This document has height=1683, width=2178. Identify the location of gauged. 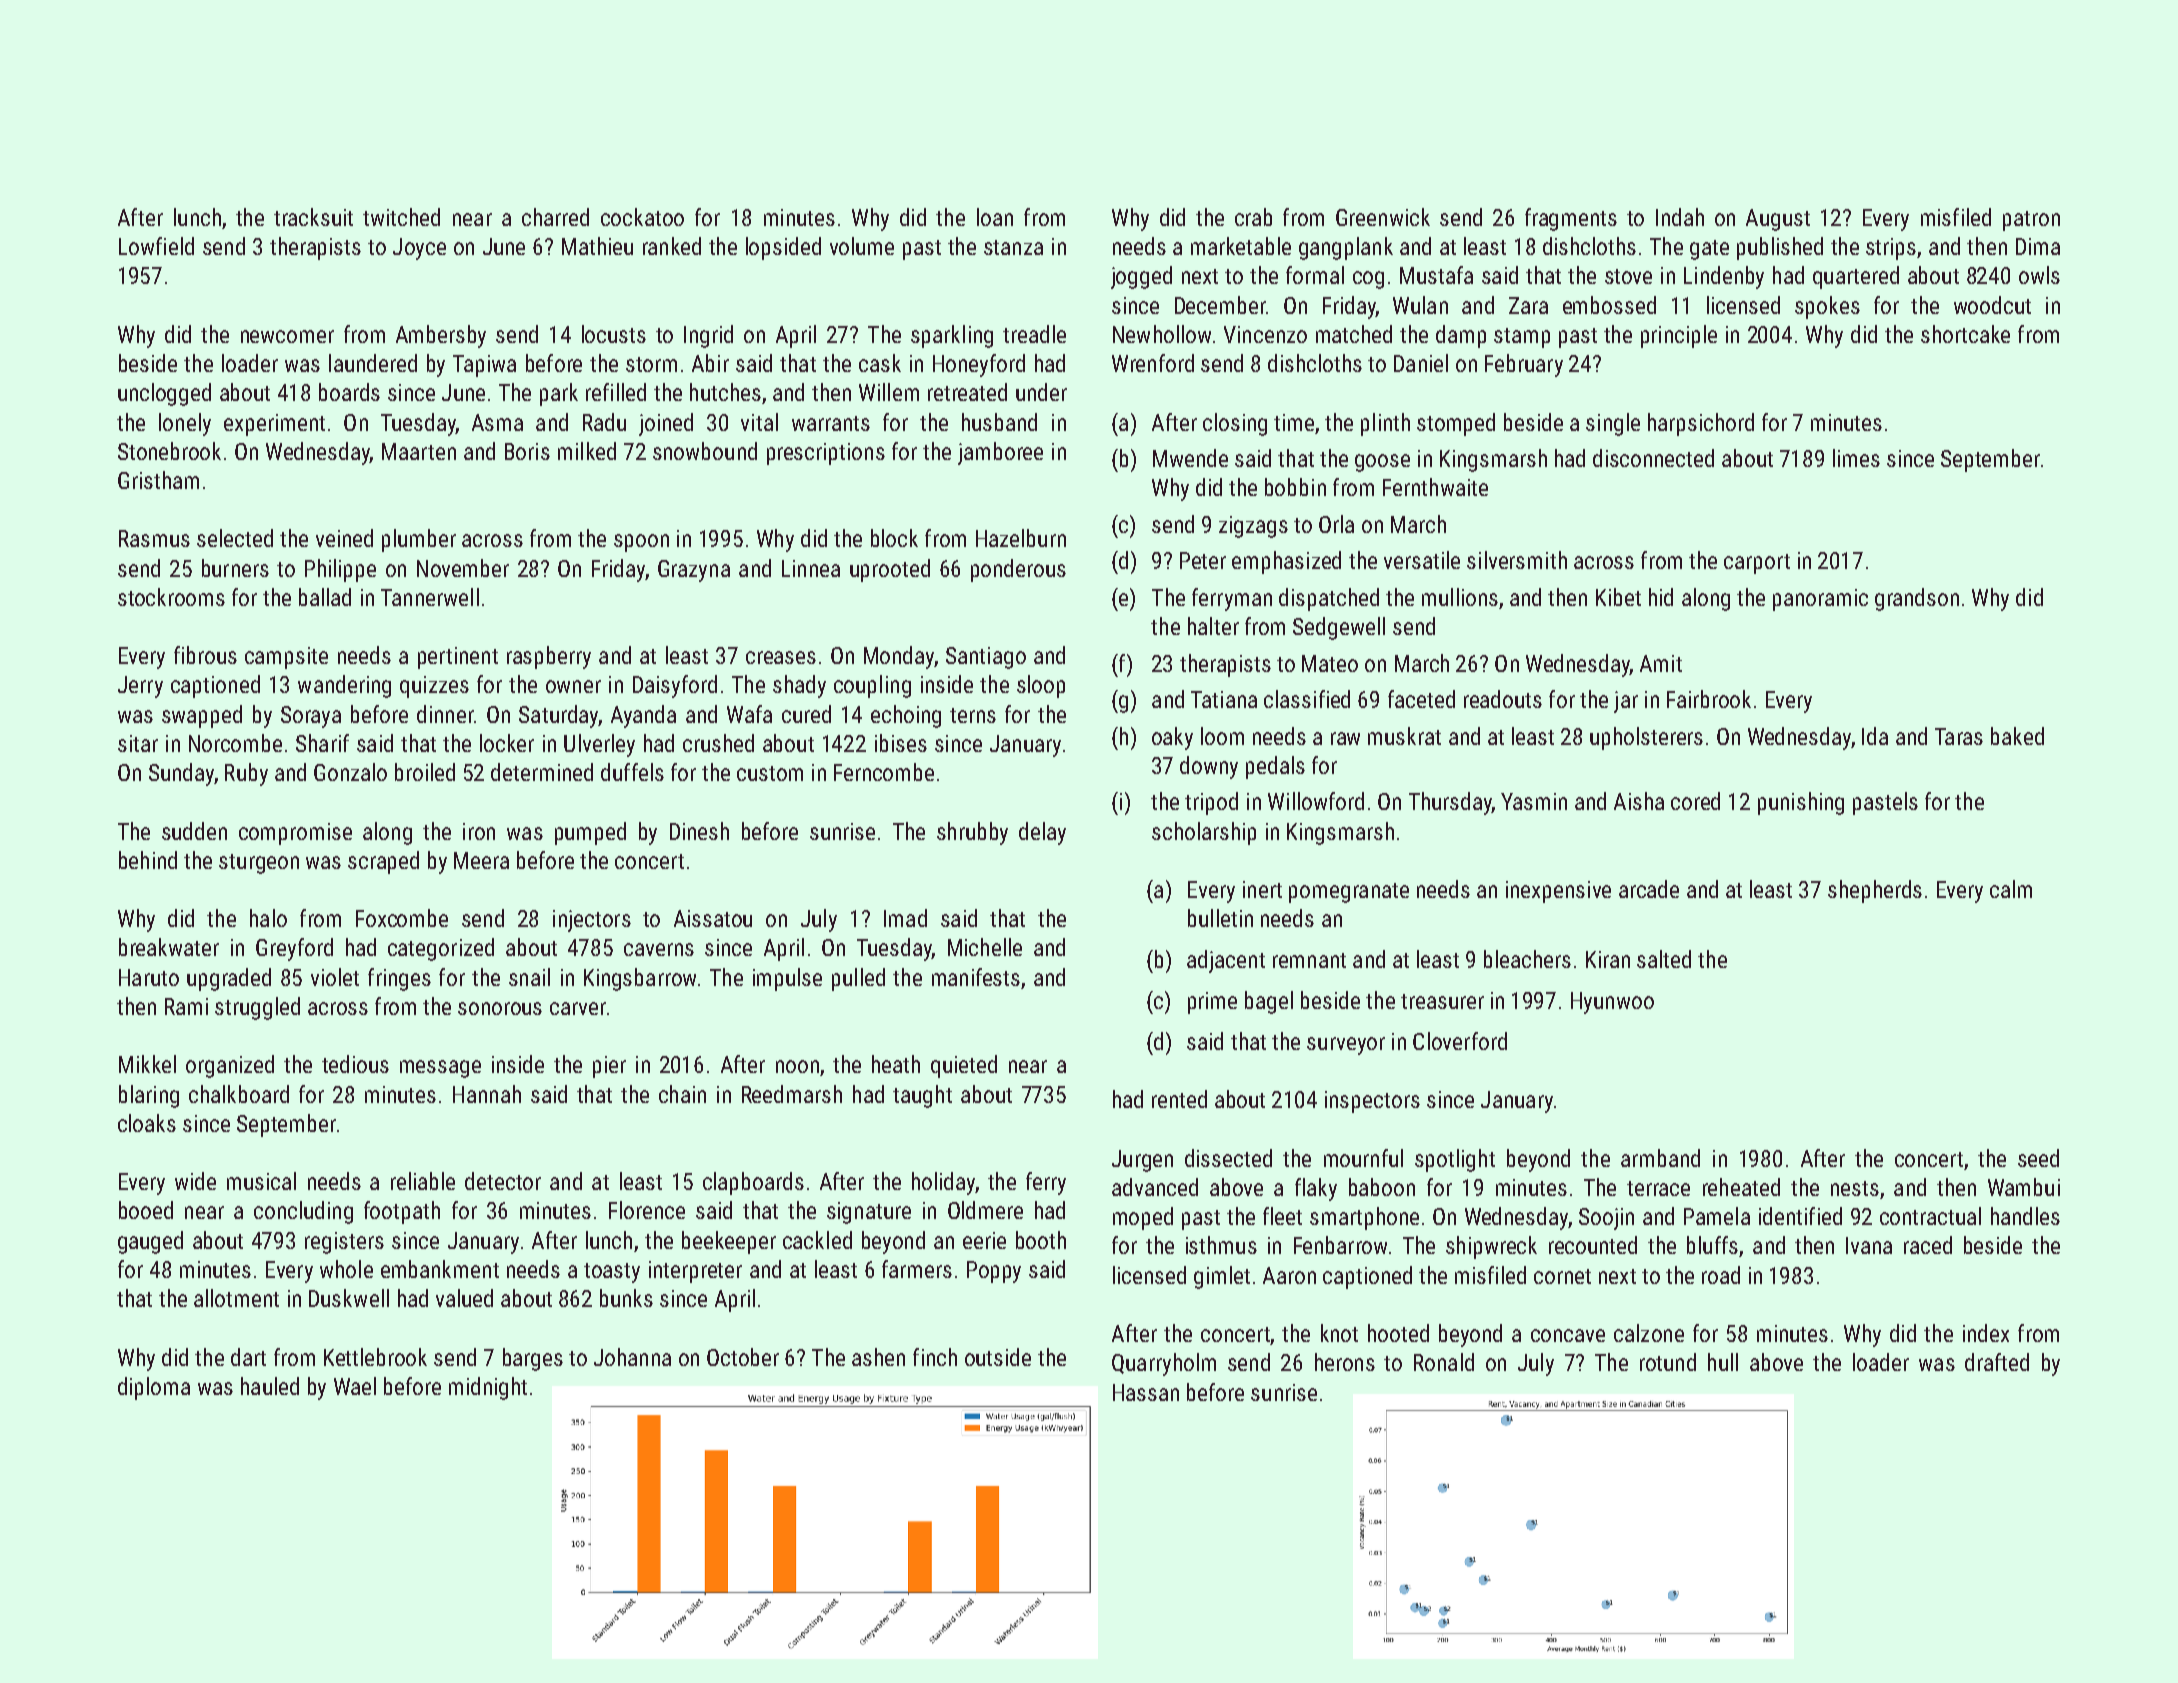
(150, 1242).
